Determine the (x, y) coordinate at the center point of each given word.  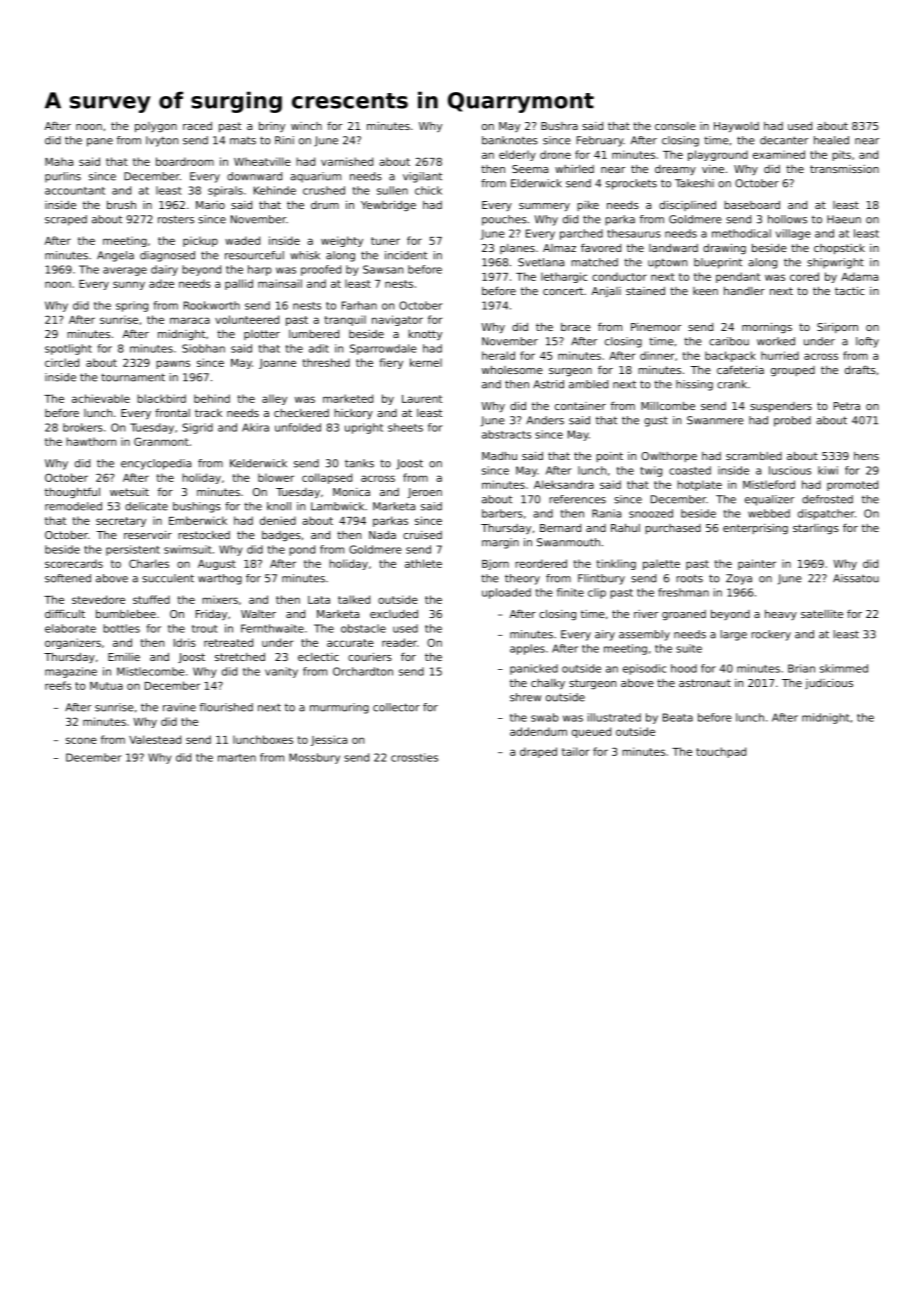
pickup (200, 241)
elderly (517, 155)
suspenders (781, 407)
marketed (348, 398)
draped (538, 752)
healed (831, 140)
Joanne (277, 364)
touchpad (721, 752)
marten (237, 758)
